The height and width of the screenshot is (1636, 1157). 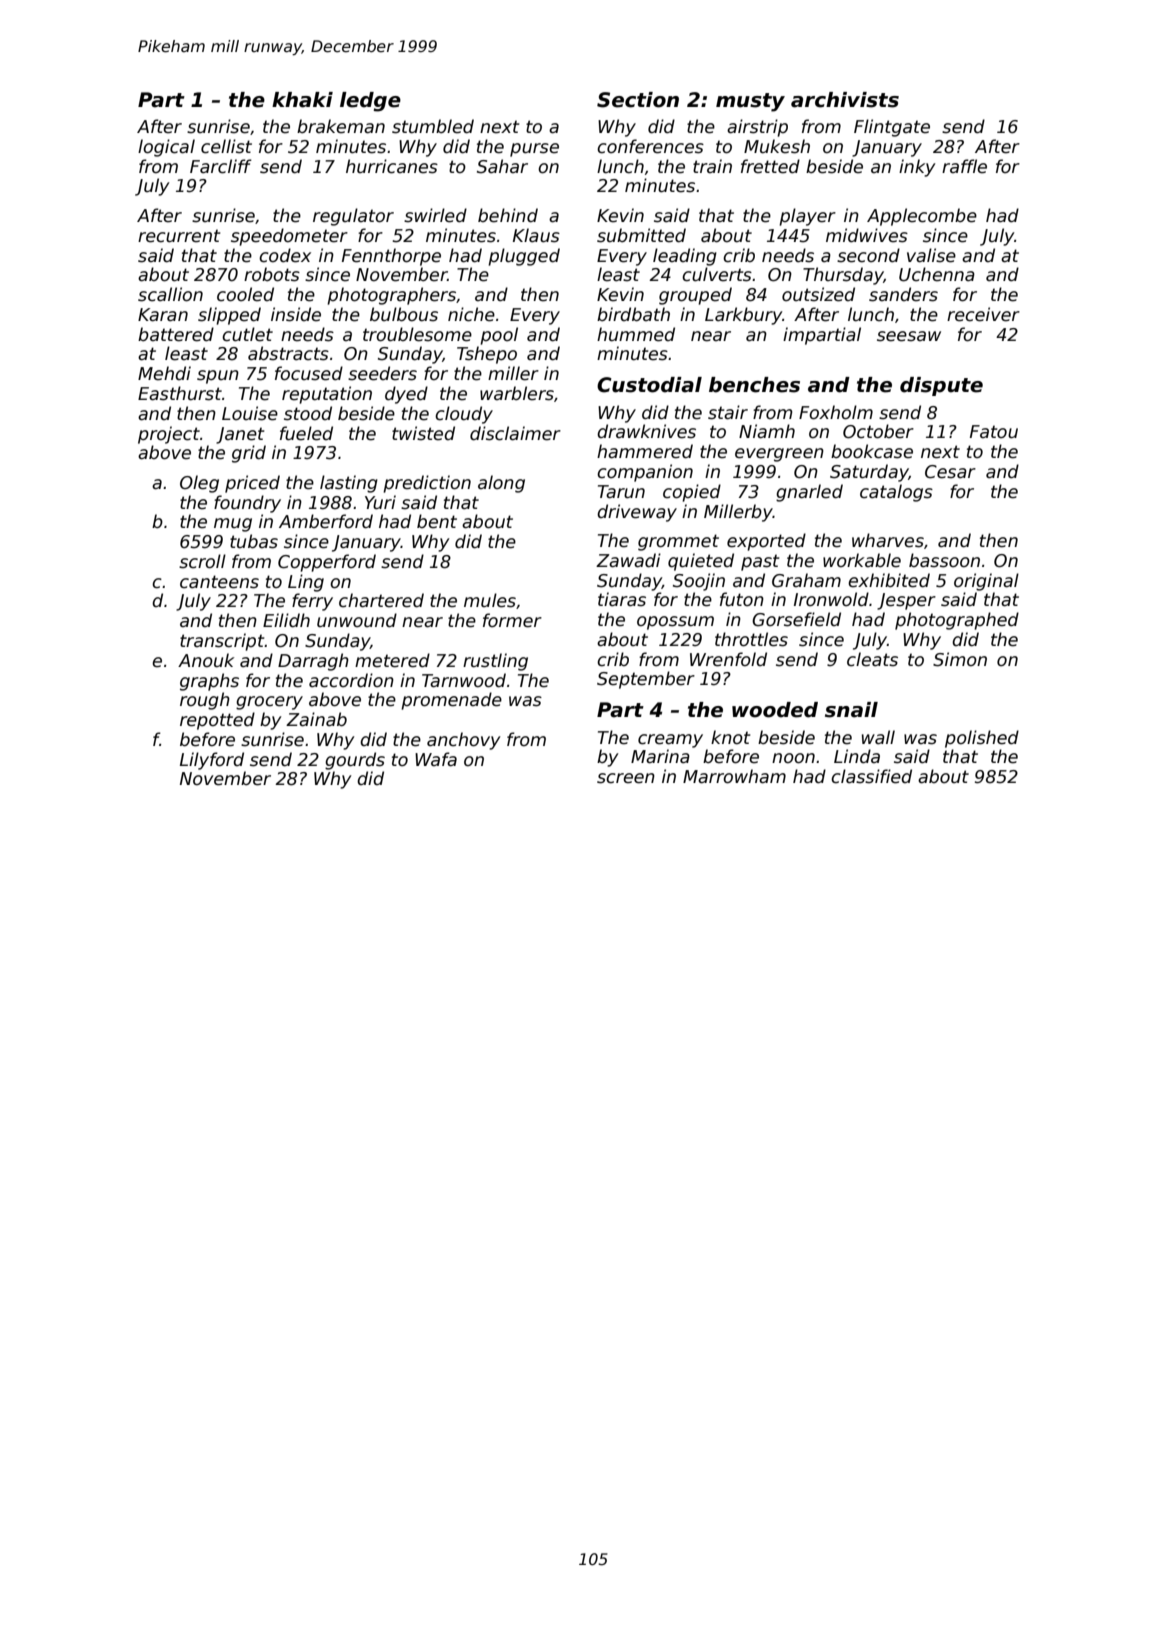 What do you see at coordinates (878, 431) in the screenshot?
I see `October` at bounding box center [878, 431].
